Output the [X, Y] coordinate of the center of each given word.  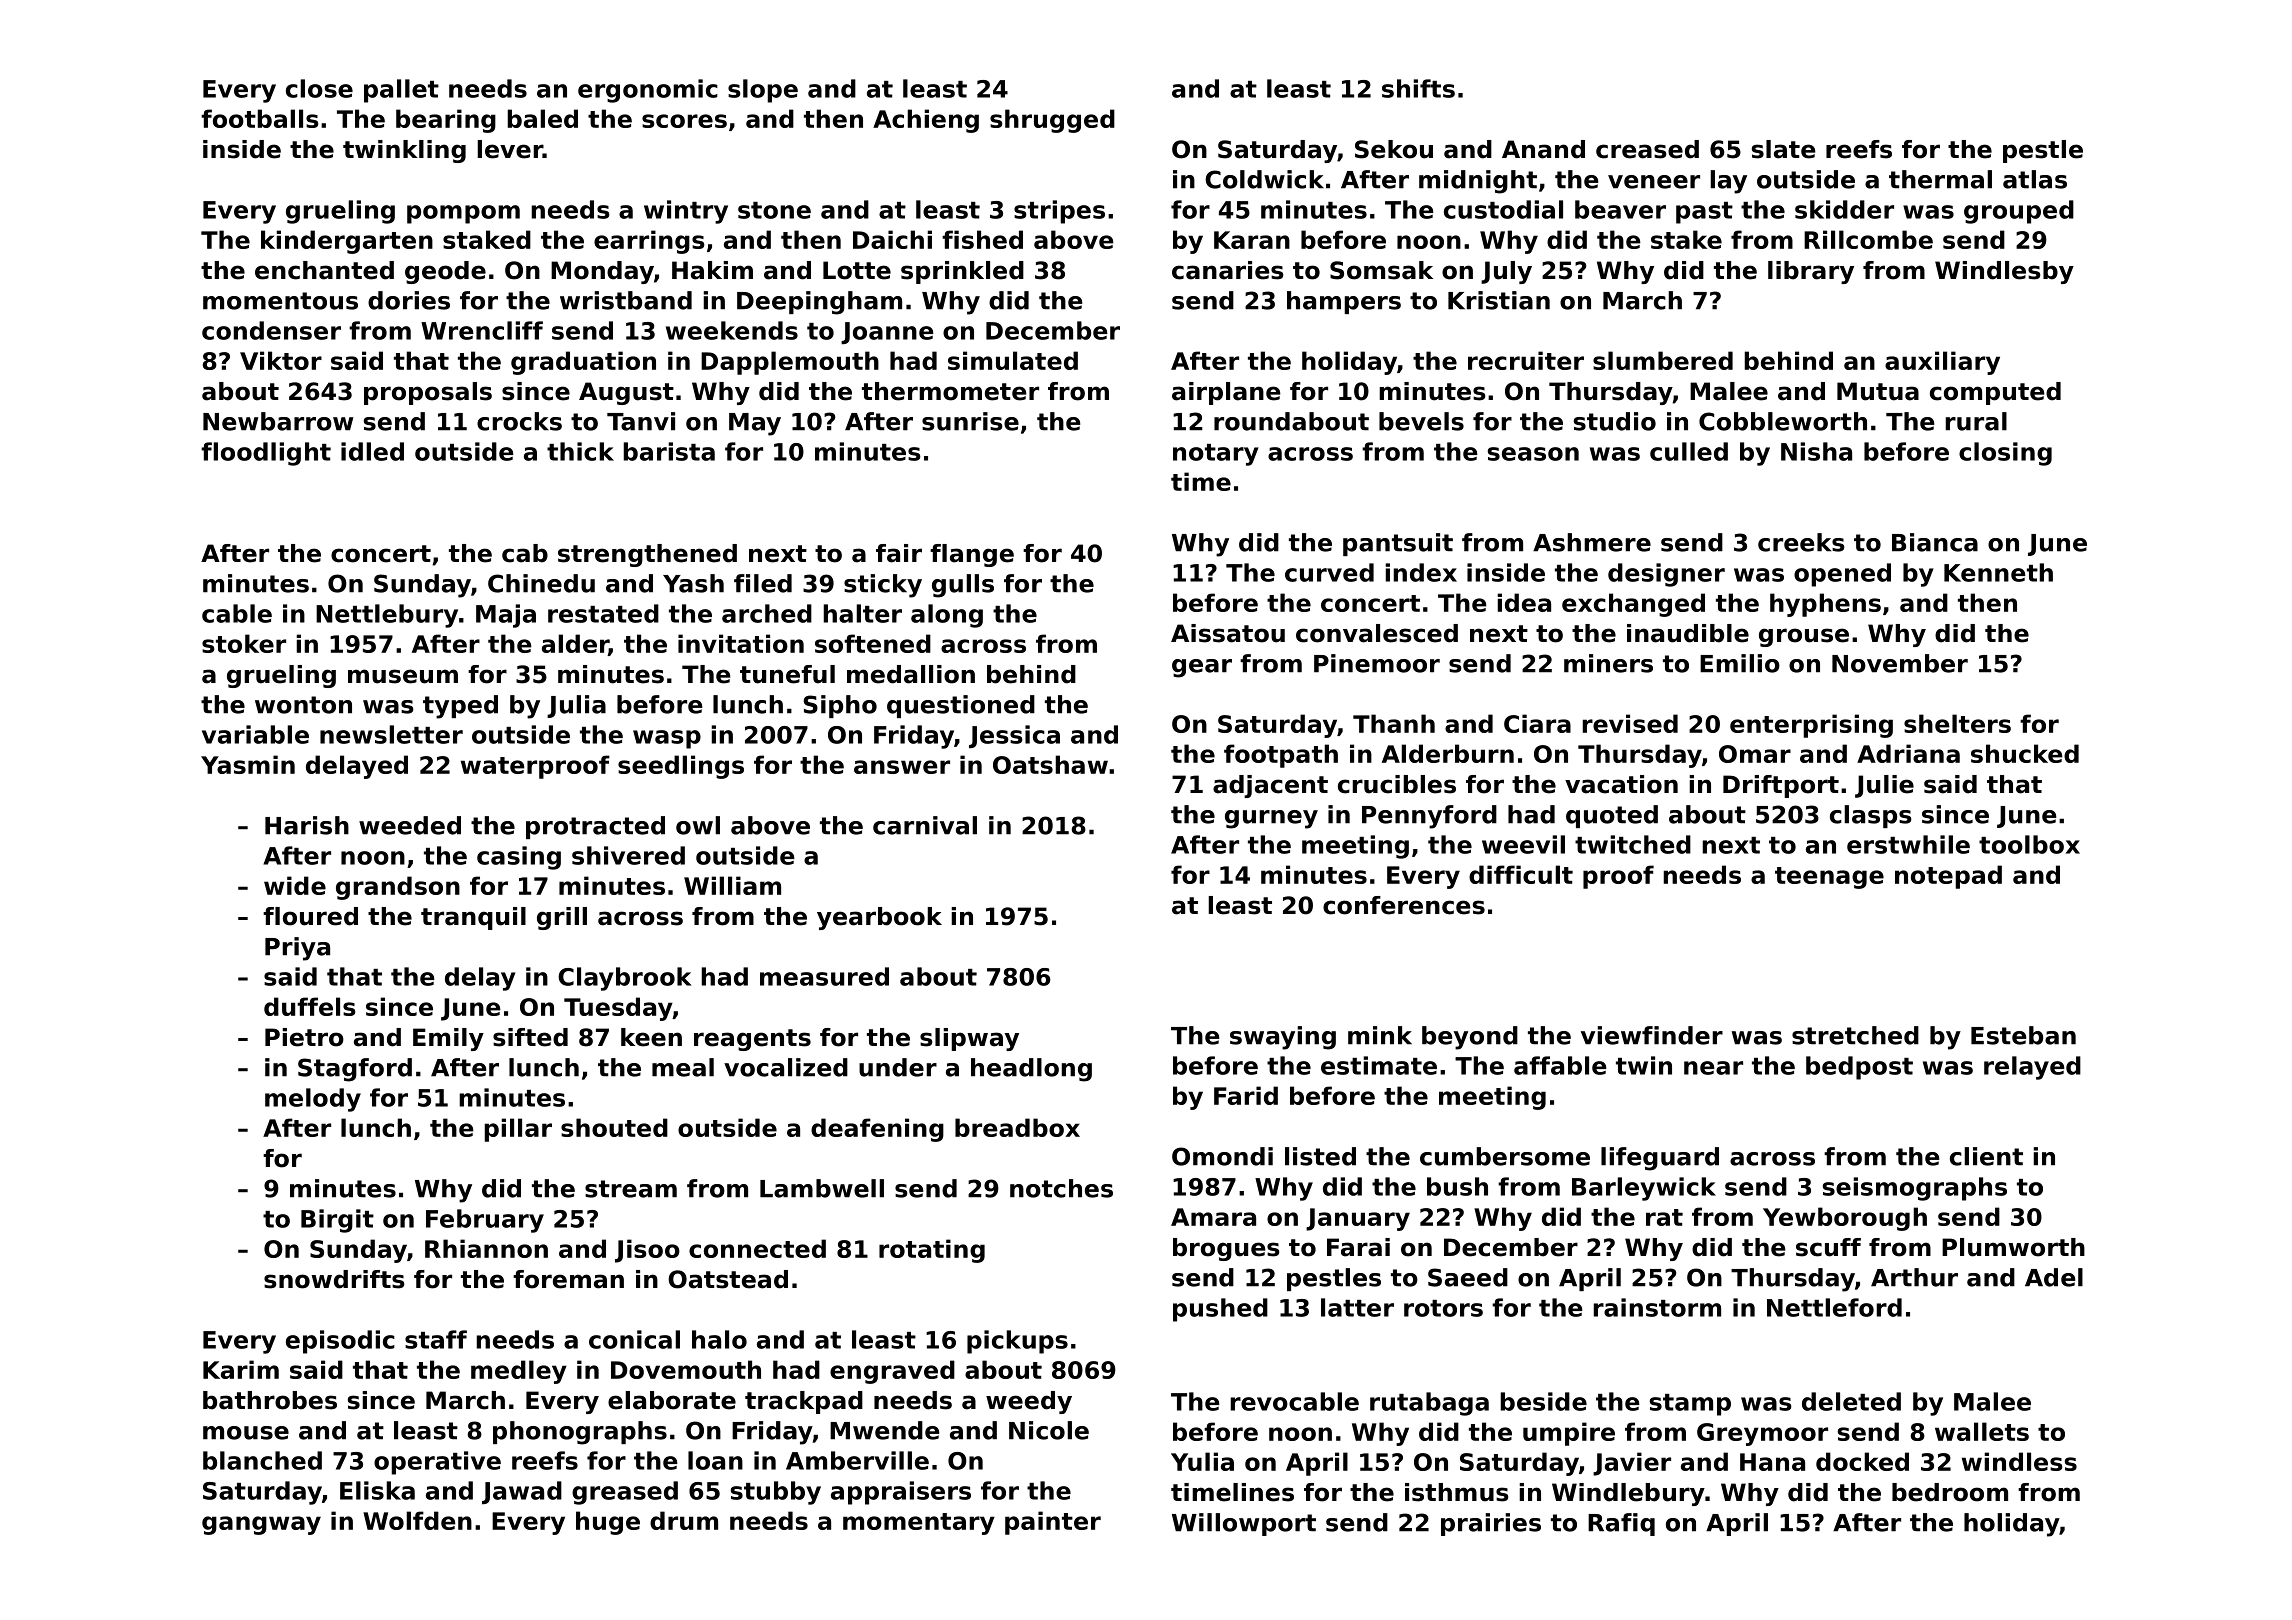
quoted [1612, 816]
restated [603, 613]
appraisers [901, 1493]
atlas [2035, 179]
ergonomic [648, 91]
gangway [261, 1525]
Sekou [1394, 149]
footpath [1281, 756]
